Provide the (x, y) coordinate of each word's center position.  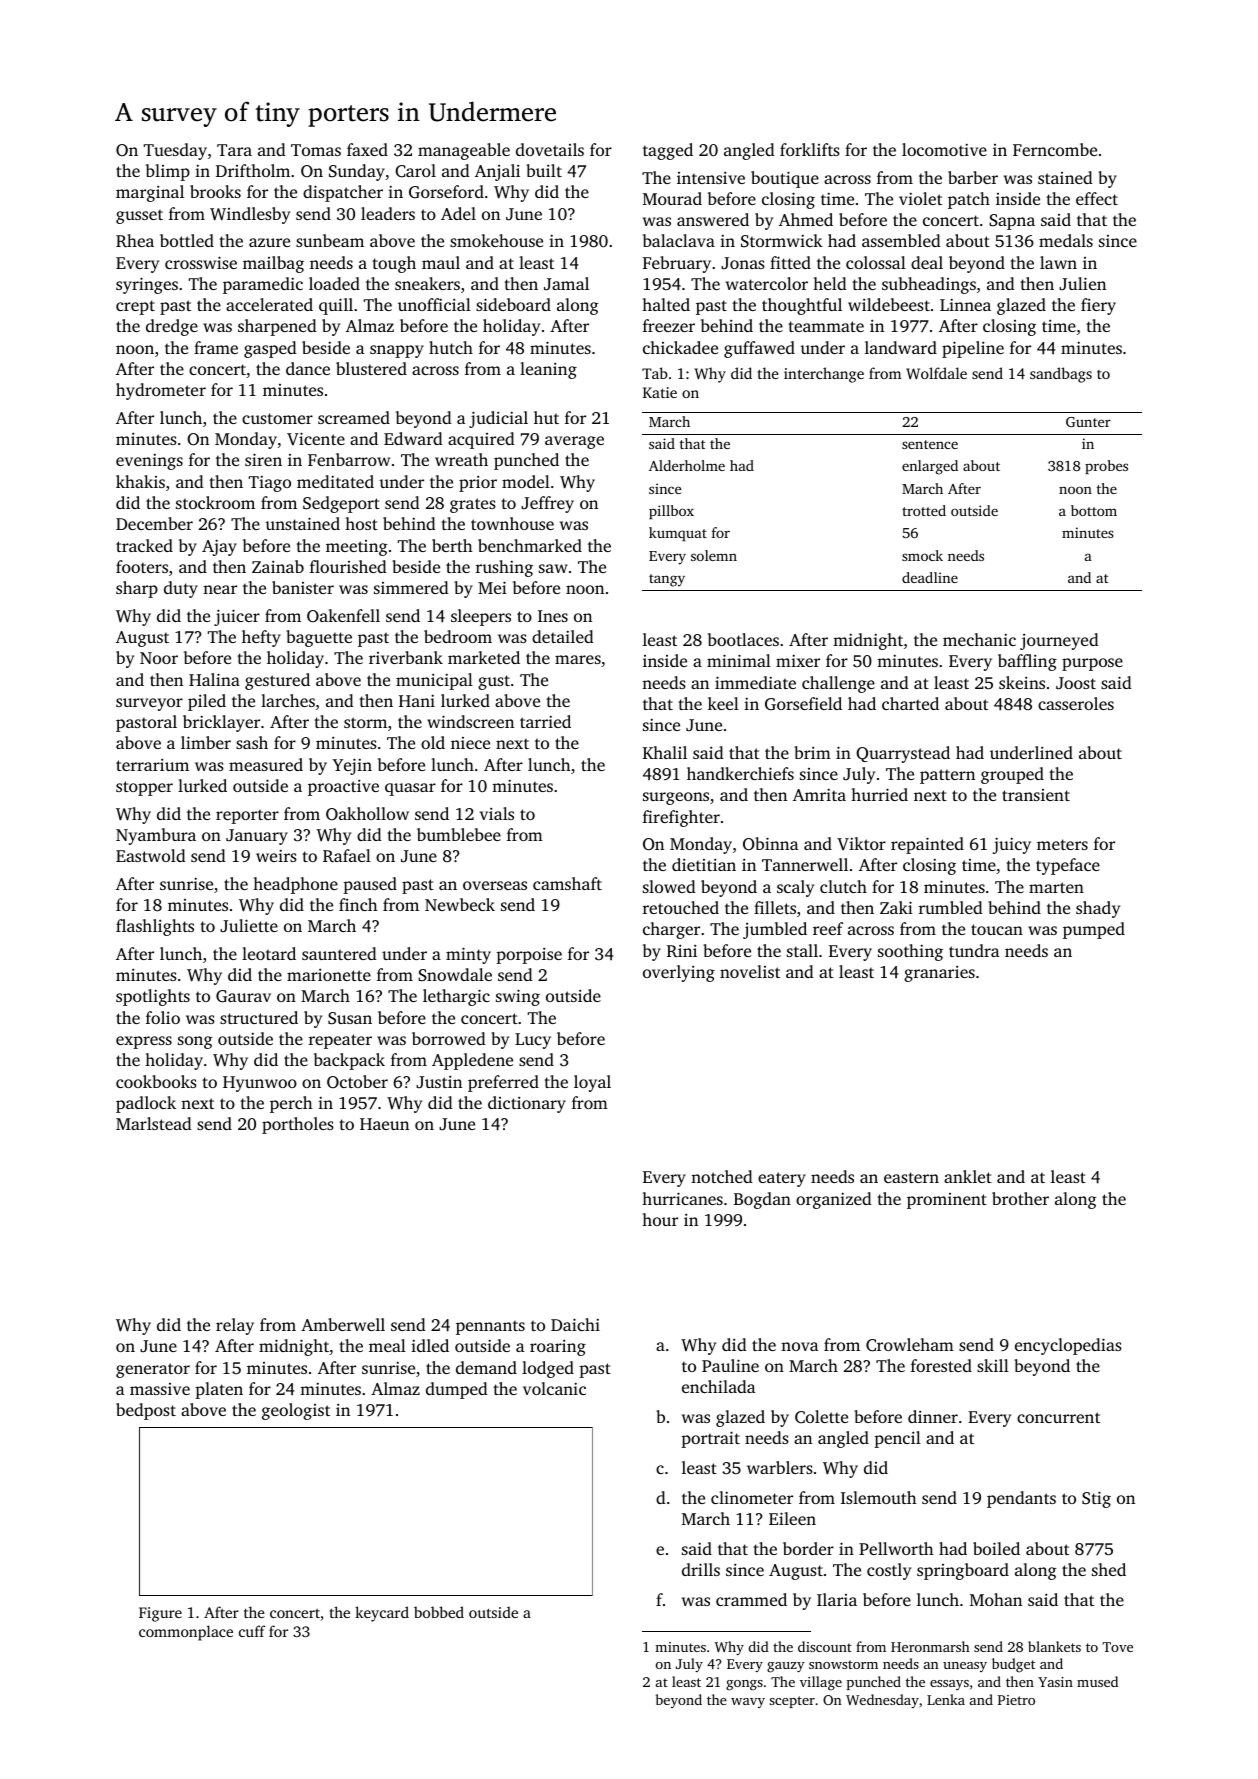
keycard (382, 1614)
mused (1097, 1681)
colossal (876, 262)
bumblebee (459, 834)
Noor (159, 658)
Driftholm (253, 170)
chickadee (680, 347)
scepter (792, 1702)
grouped (1012, 775)
